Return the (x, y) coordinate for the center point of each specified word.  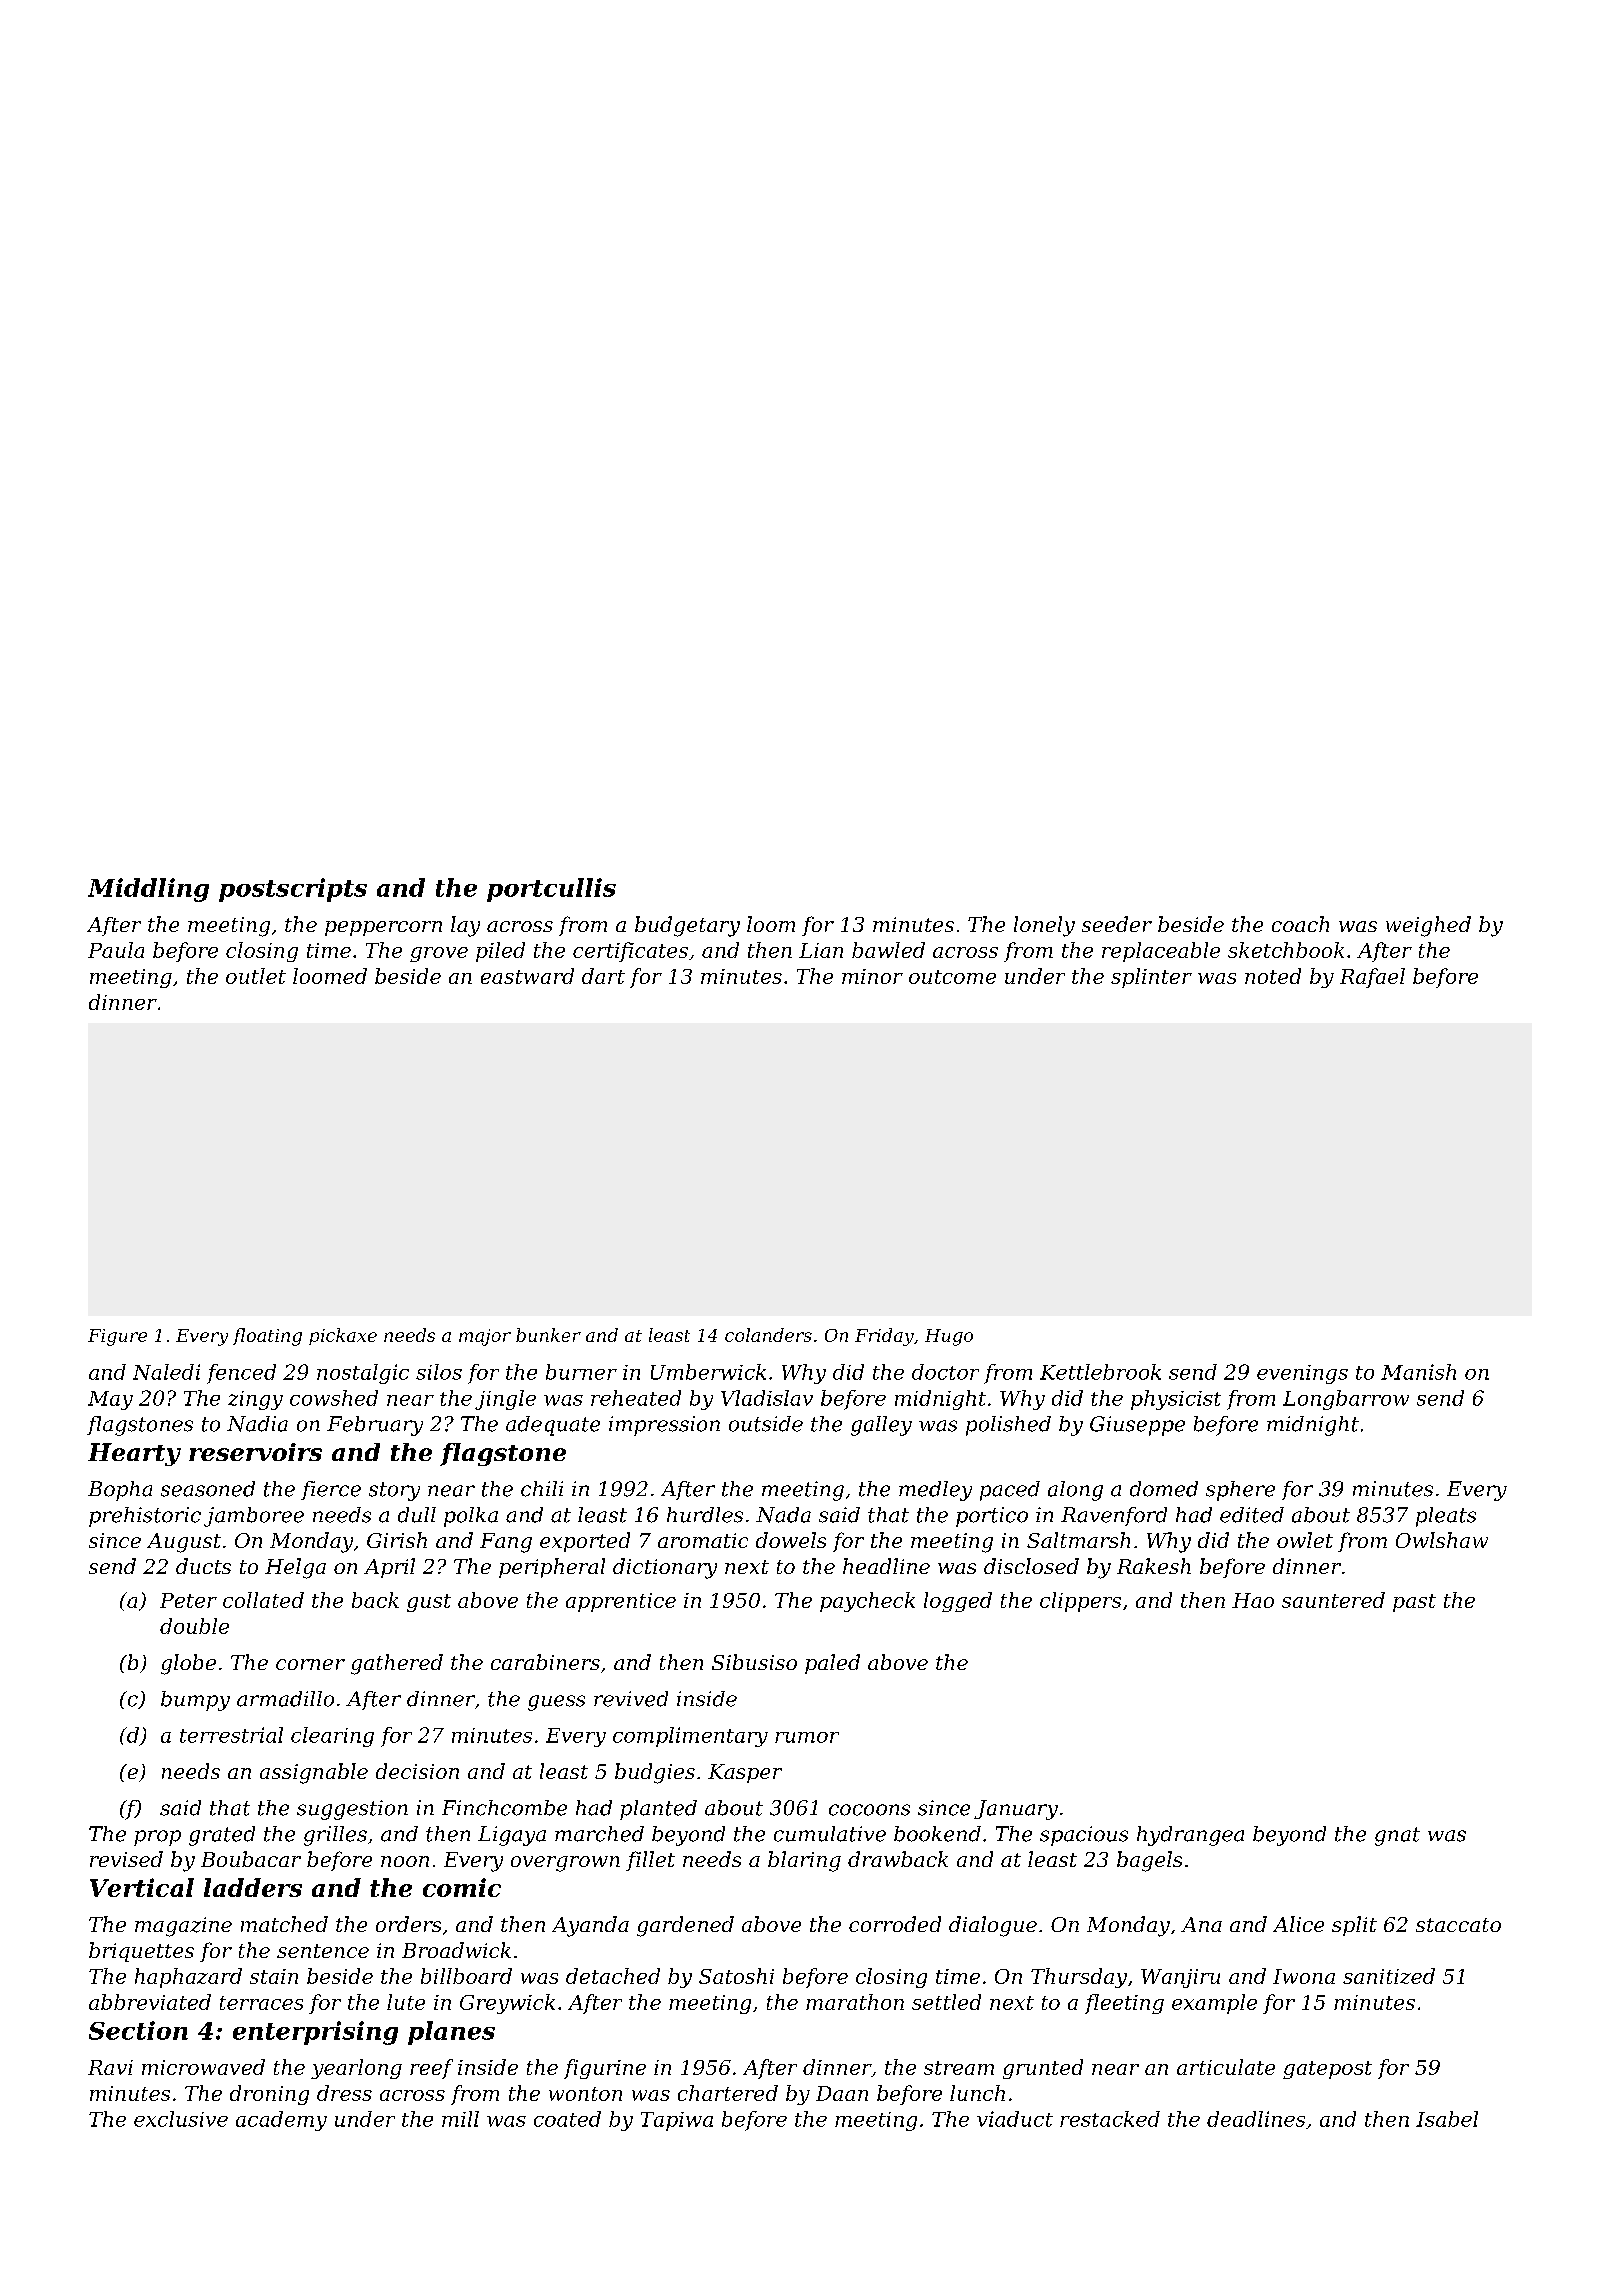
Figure (117, 1337)
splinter (1151, 978)
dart (603, 976)
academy (281, 2121)
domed (1164, 1489)
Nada (783, 1515)
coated (567, 2119)
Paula (116, 950)
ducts (203, 1566)
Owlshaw (1442, 1540)
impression (664, 1426)
